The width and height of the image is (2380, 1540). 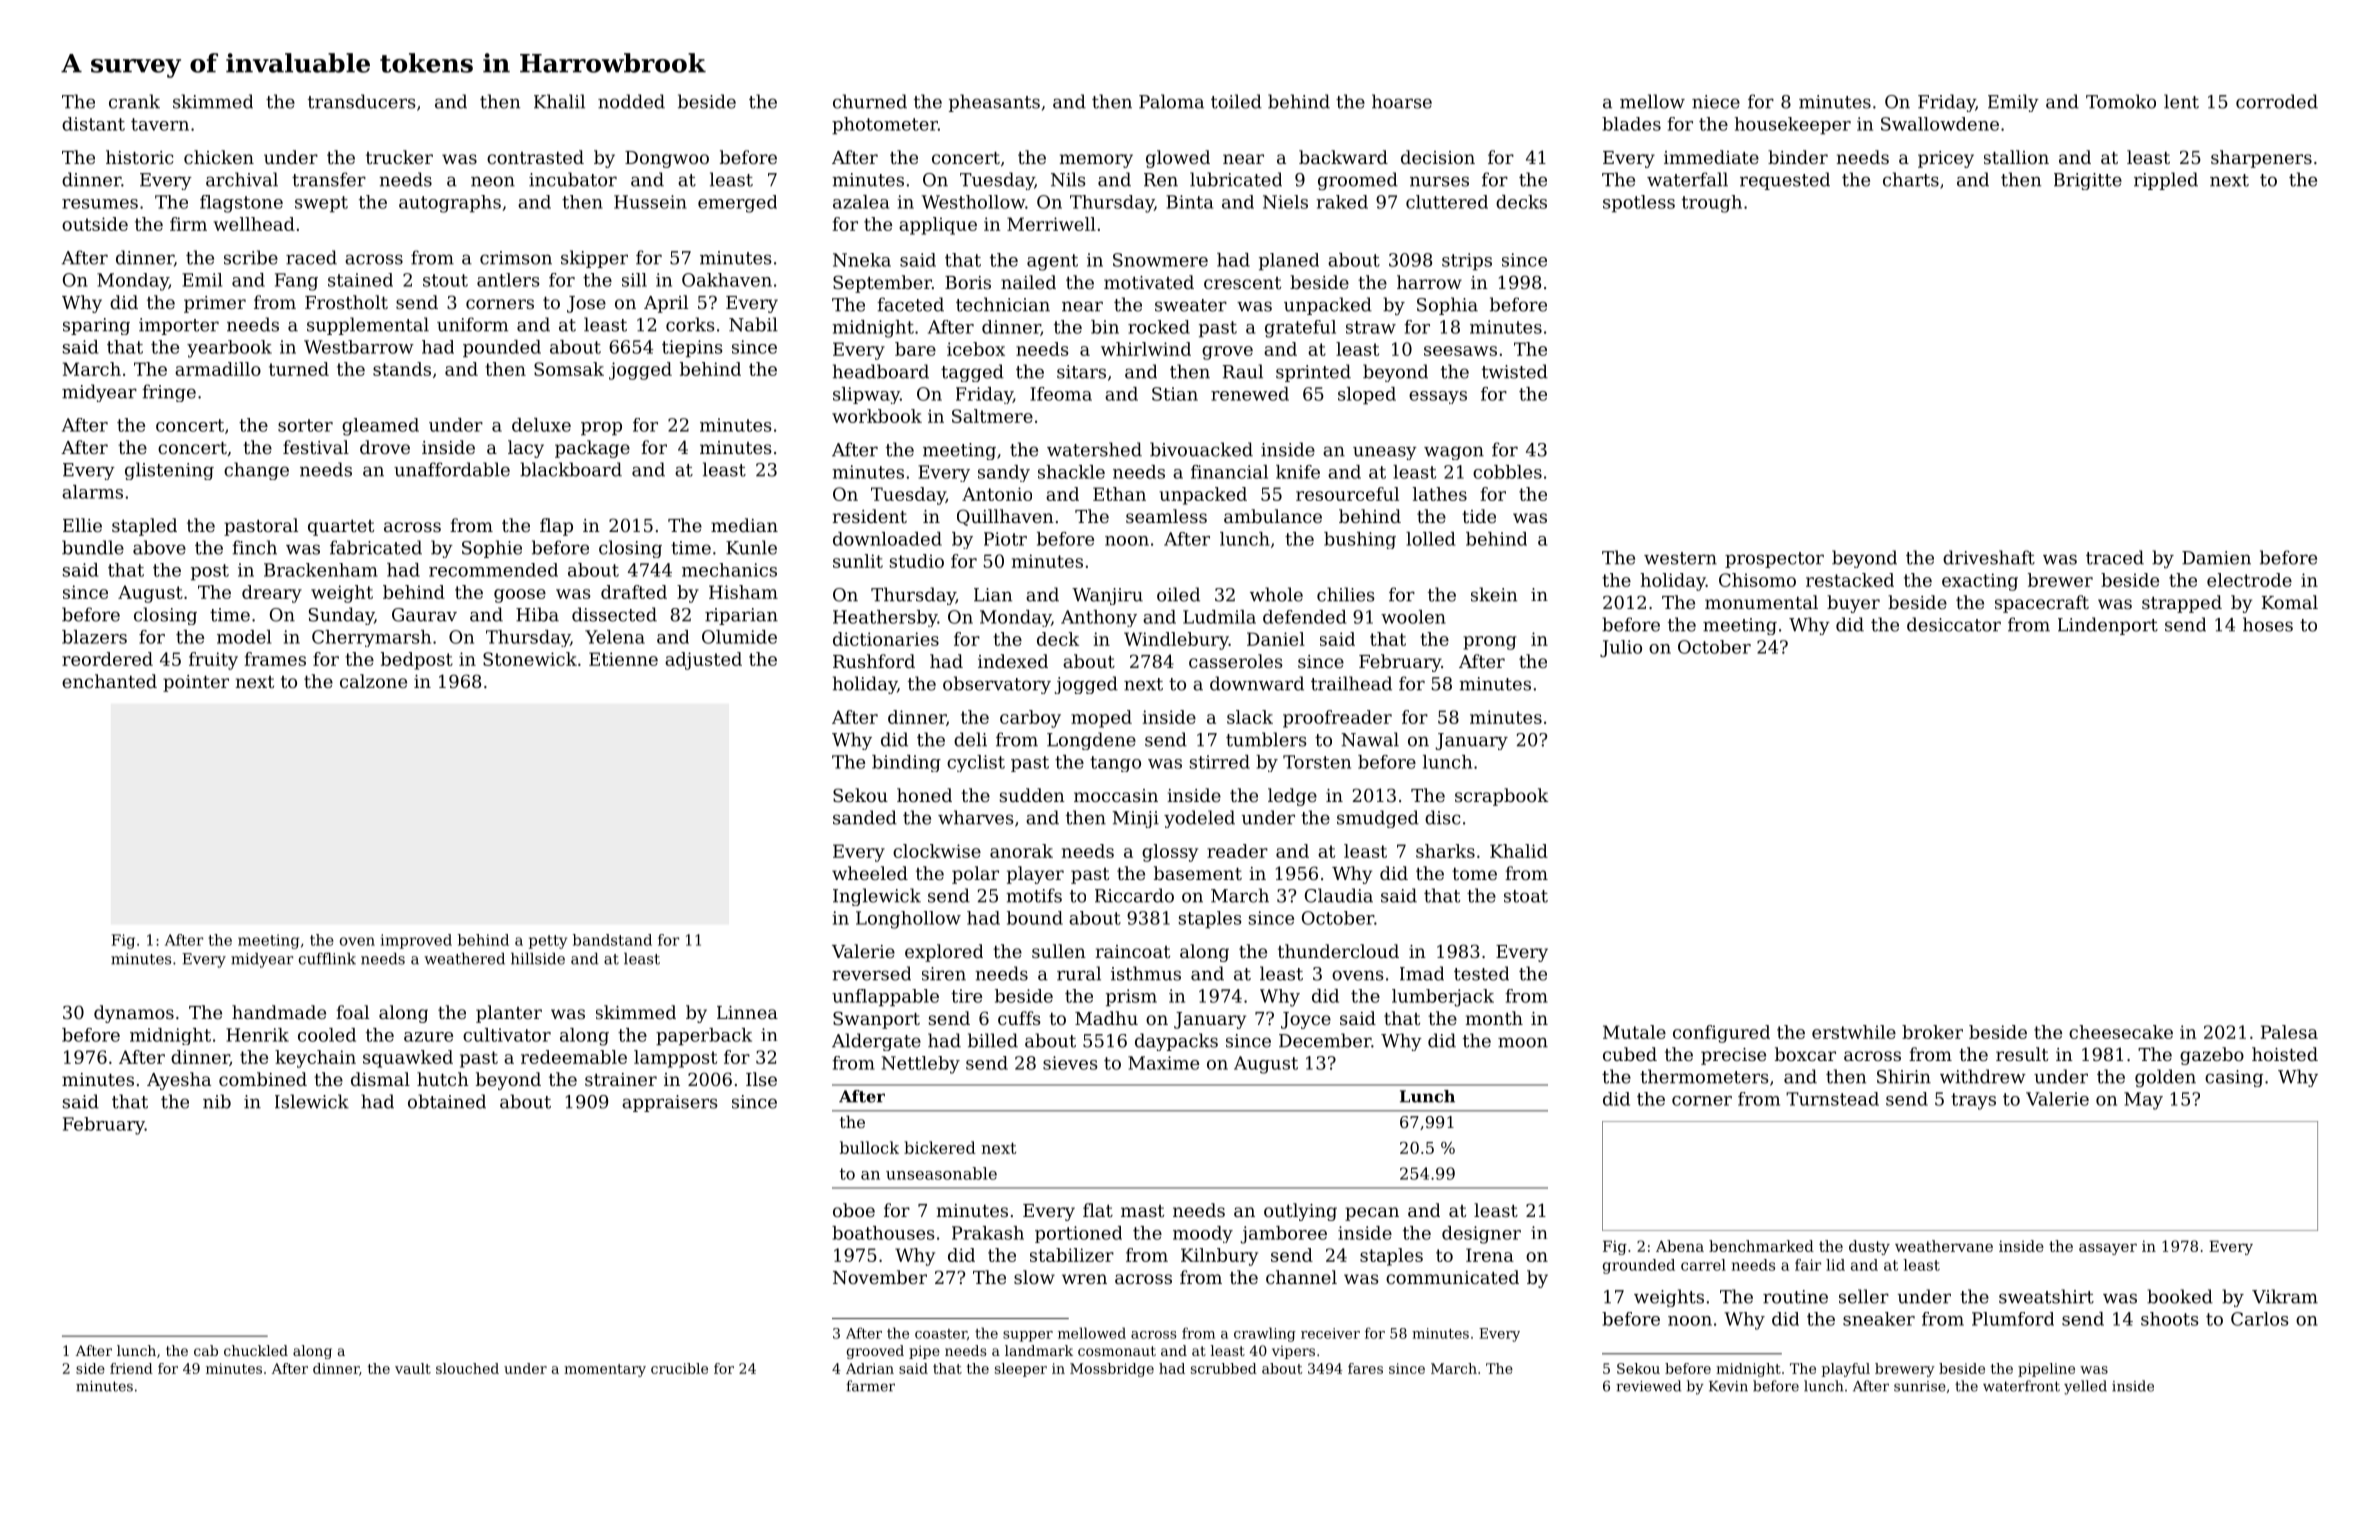 What do you see at coordinates (1798, 157) in the image?
I see `binder` at bounding box center [1798, 157].
